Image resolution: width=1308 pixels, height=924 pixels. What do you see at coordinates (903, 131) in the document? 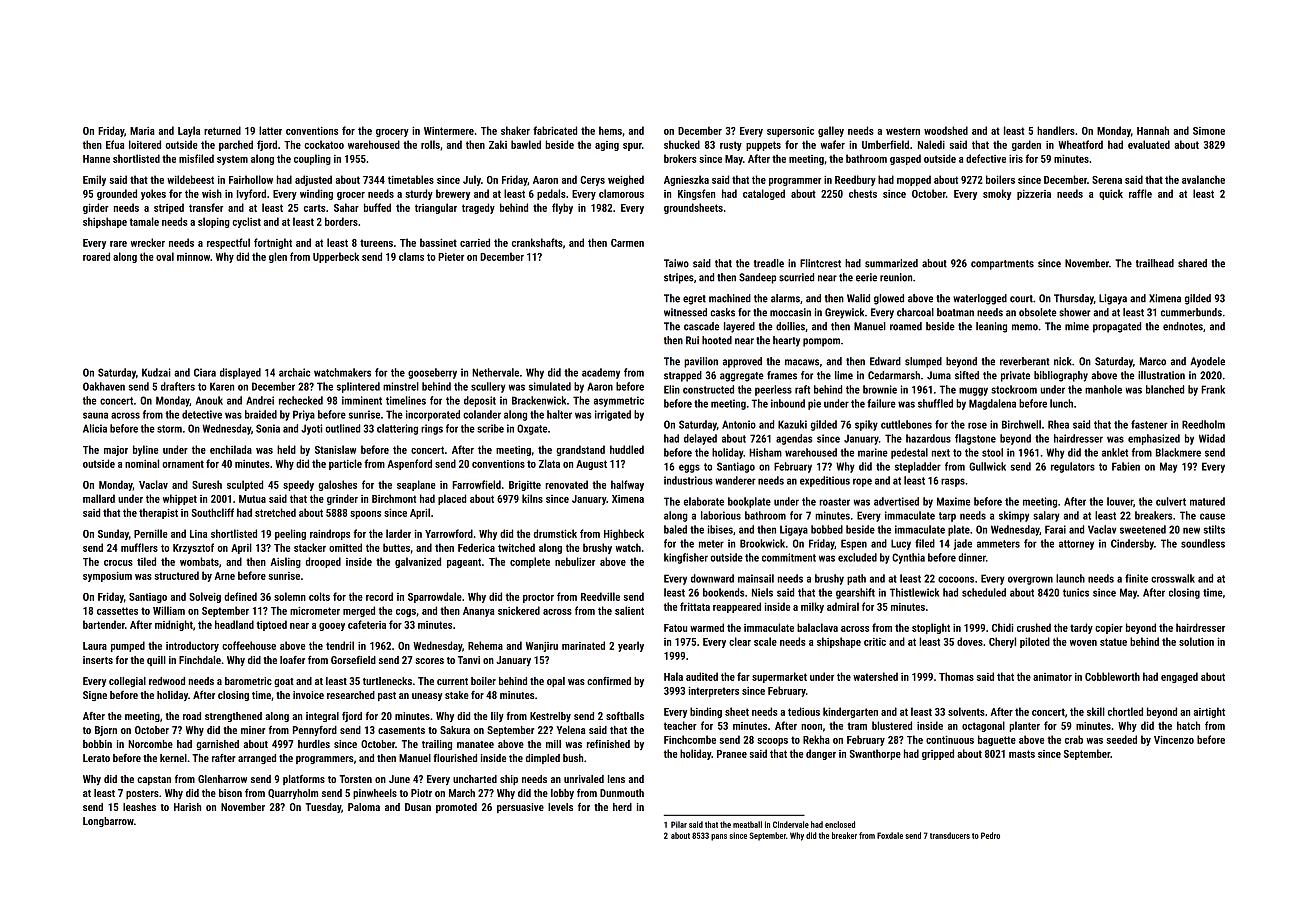
I see `western` at bounding box center [903, 131].
